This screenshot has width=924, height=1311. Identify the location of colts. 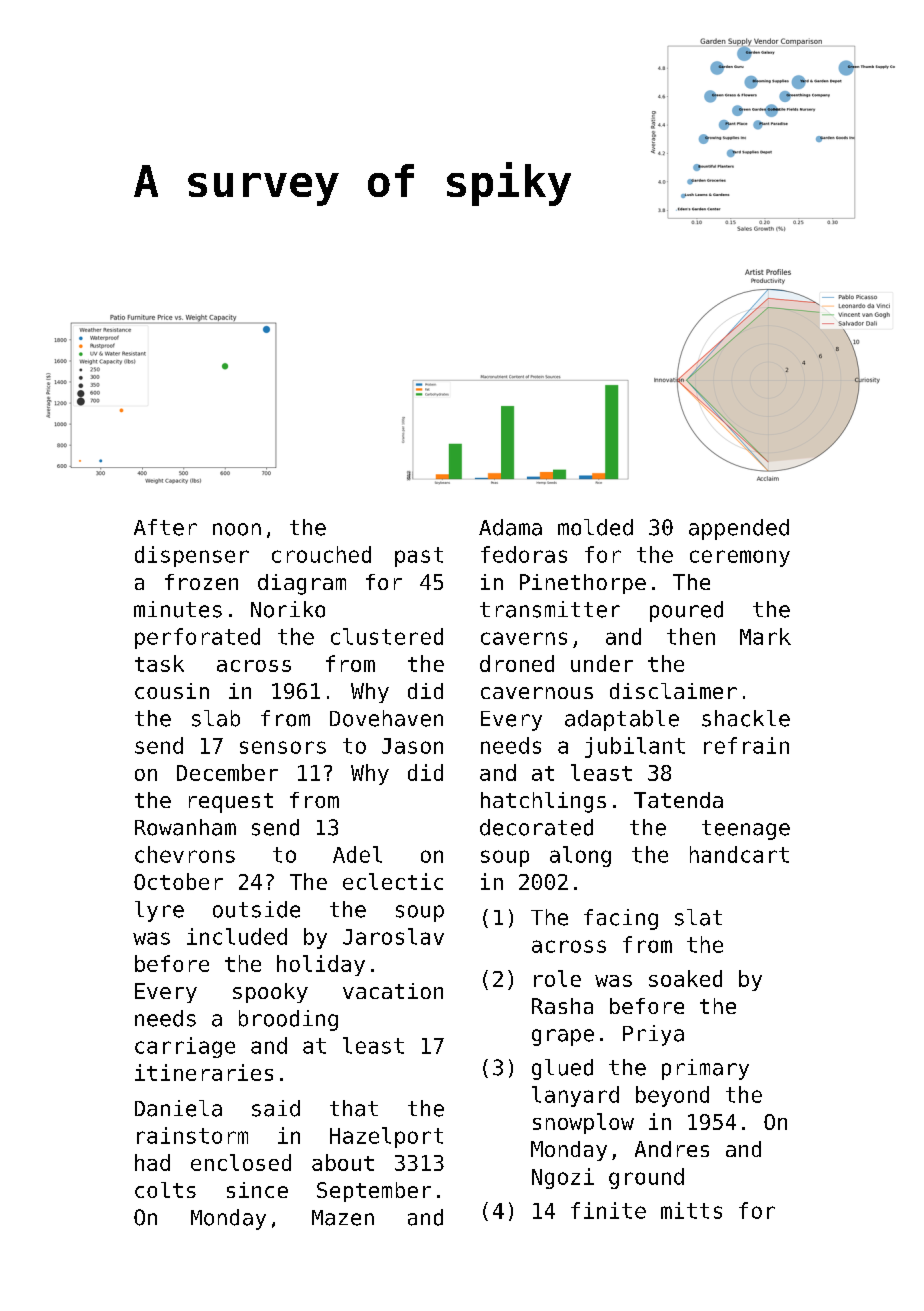
(165, 1190).
